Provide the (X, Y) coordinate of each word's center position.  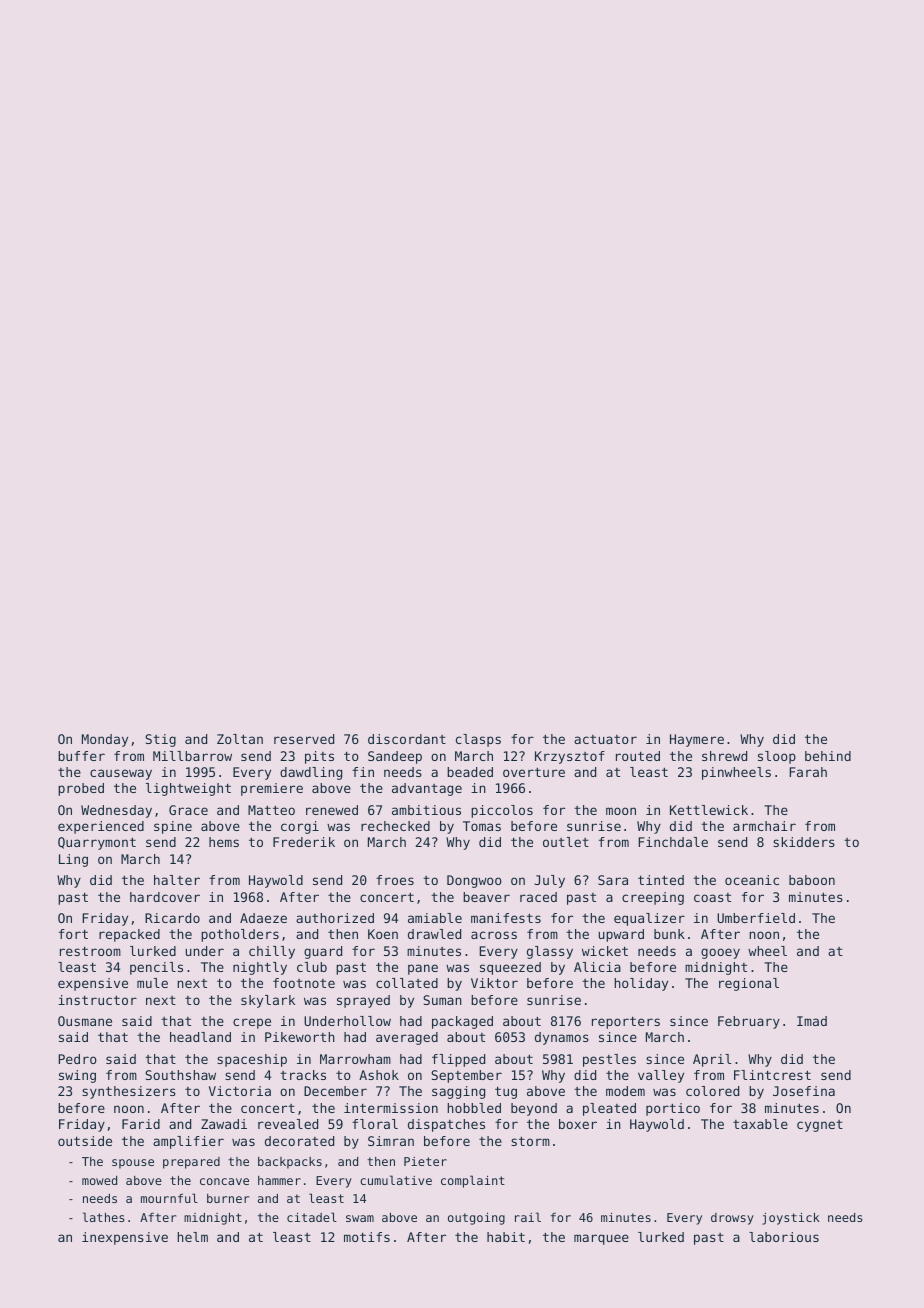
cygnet (820, 1126)
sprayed (363, 1001)
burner (228, 1198)
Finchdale (673, 842)
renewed (332, 810)
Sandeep (395, 757)
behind (828, 756)
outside (85, 1141)
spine (173, 827)
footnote (304, 983)
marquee (601, 1239)
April (712, 1060)
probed (81, 789)
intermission (391, 1108)
